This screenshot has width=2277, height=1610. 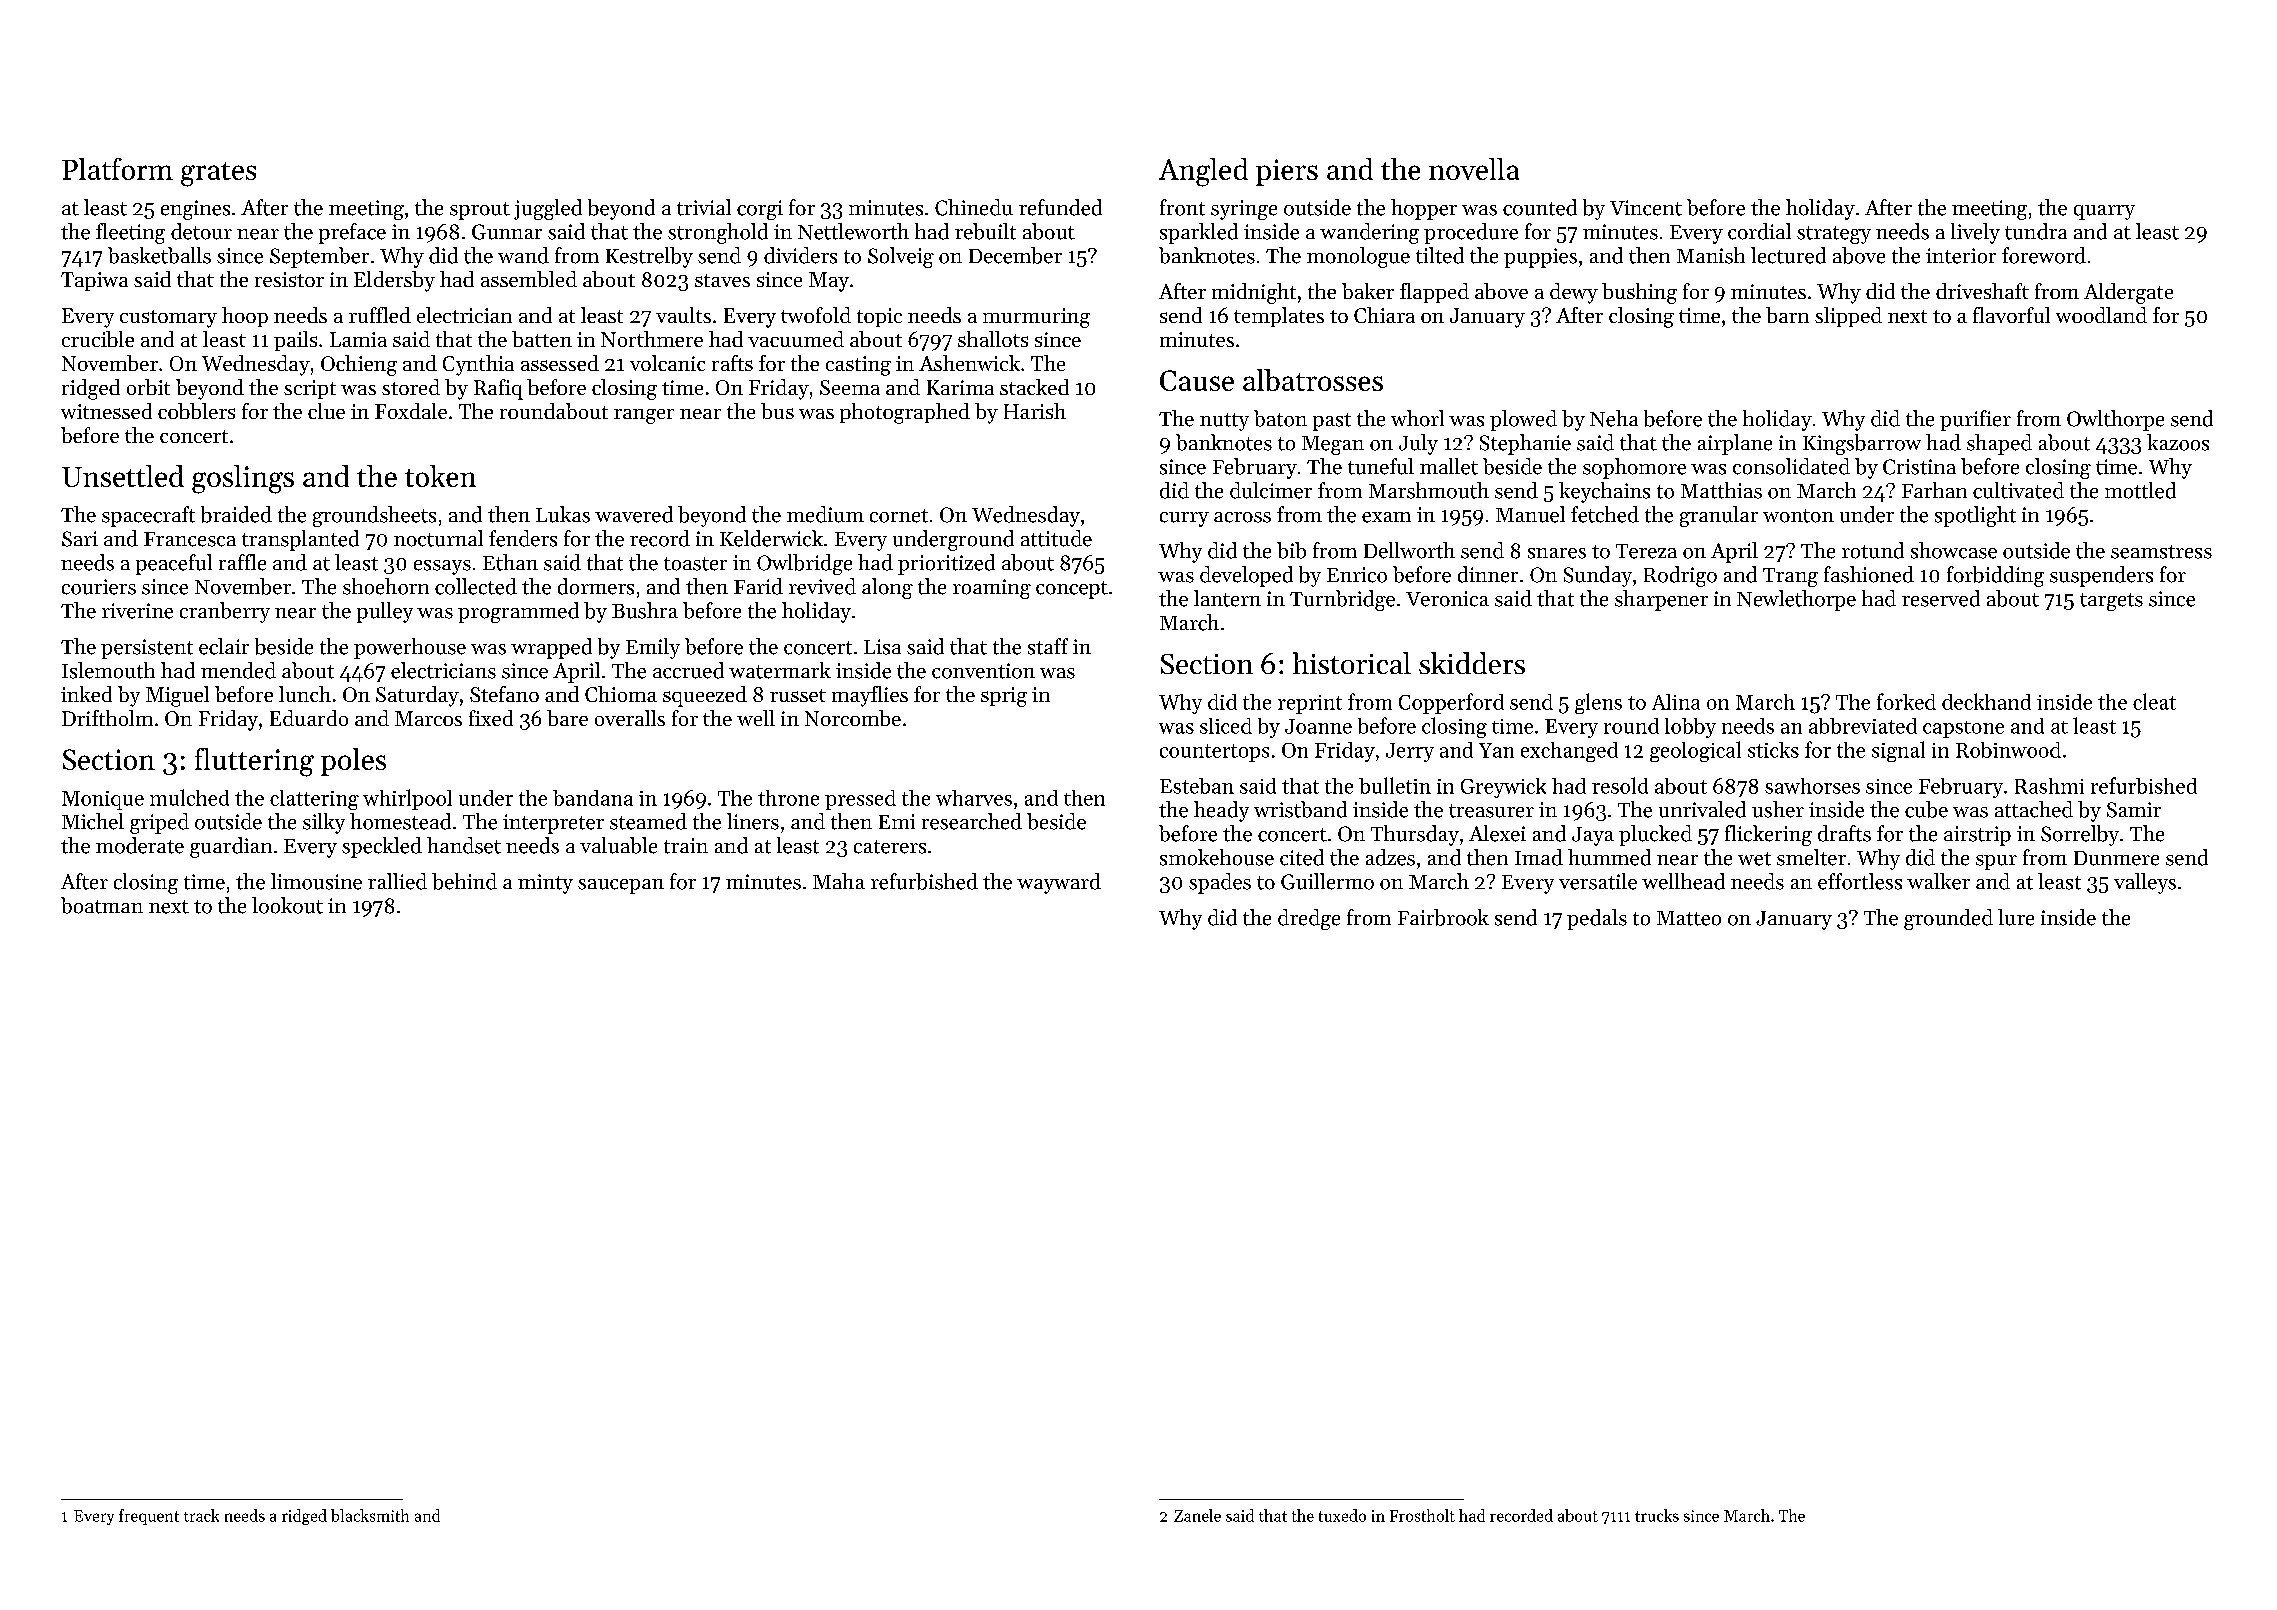 I want to click on homestead, so click(x=400, y=821).
